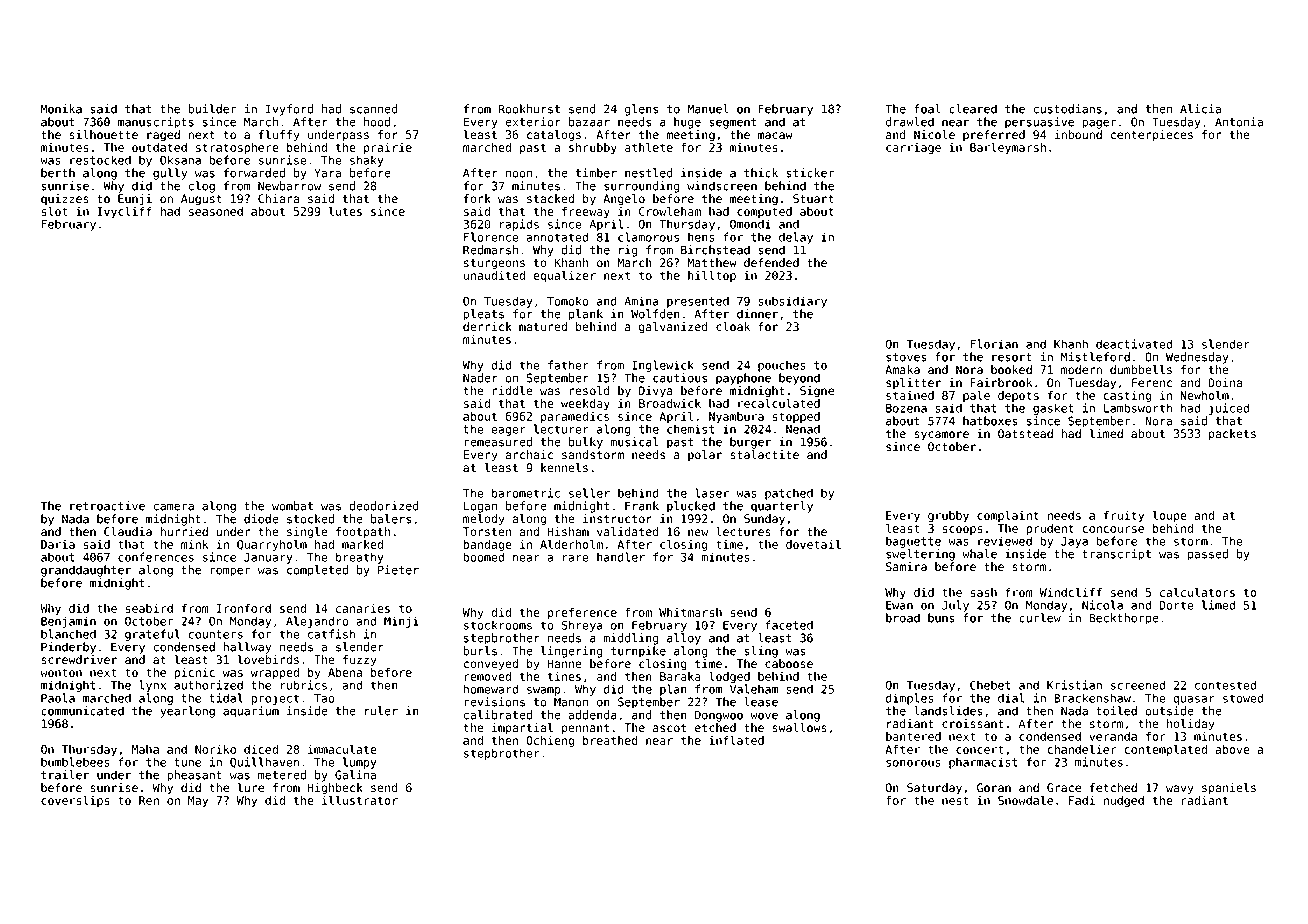 The height and width of the document is (924, 1308). Describe the element at coordinates (1134, 344) in the document. I see `deactivated` at that location.
